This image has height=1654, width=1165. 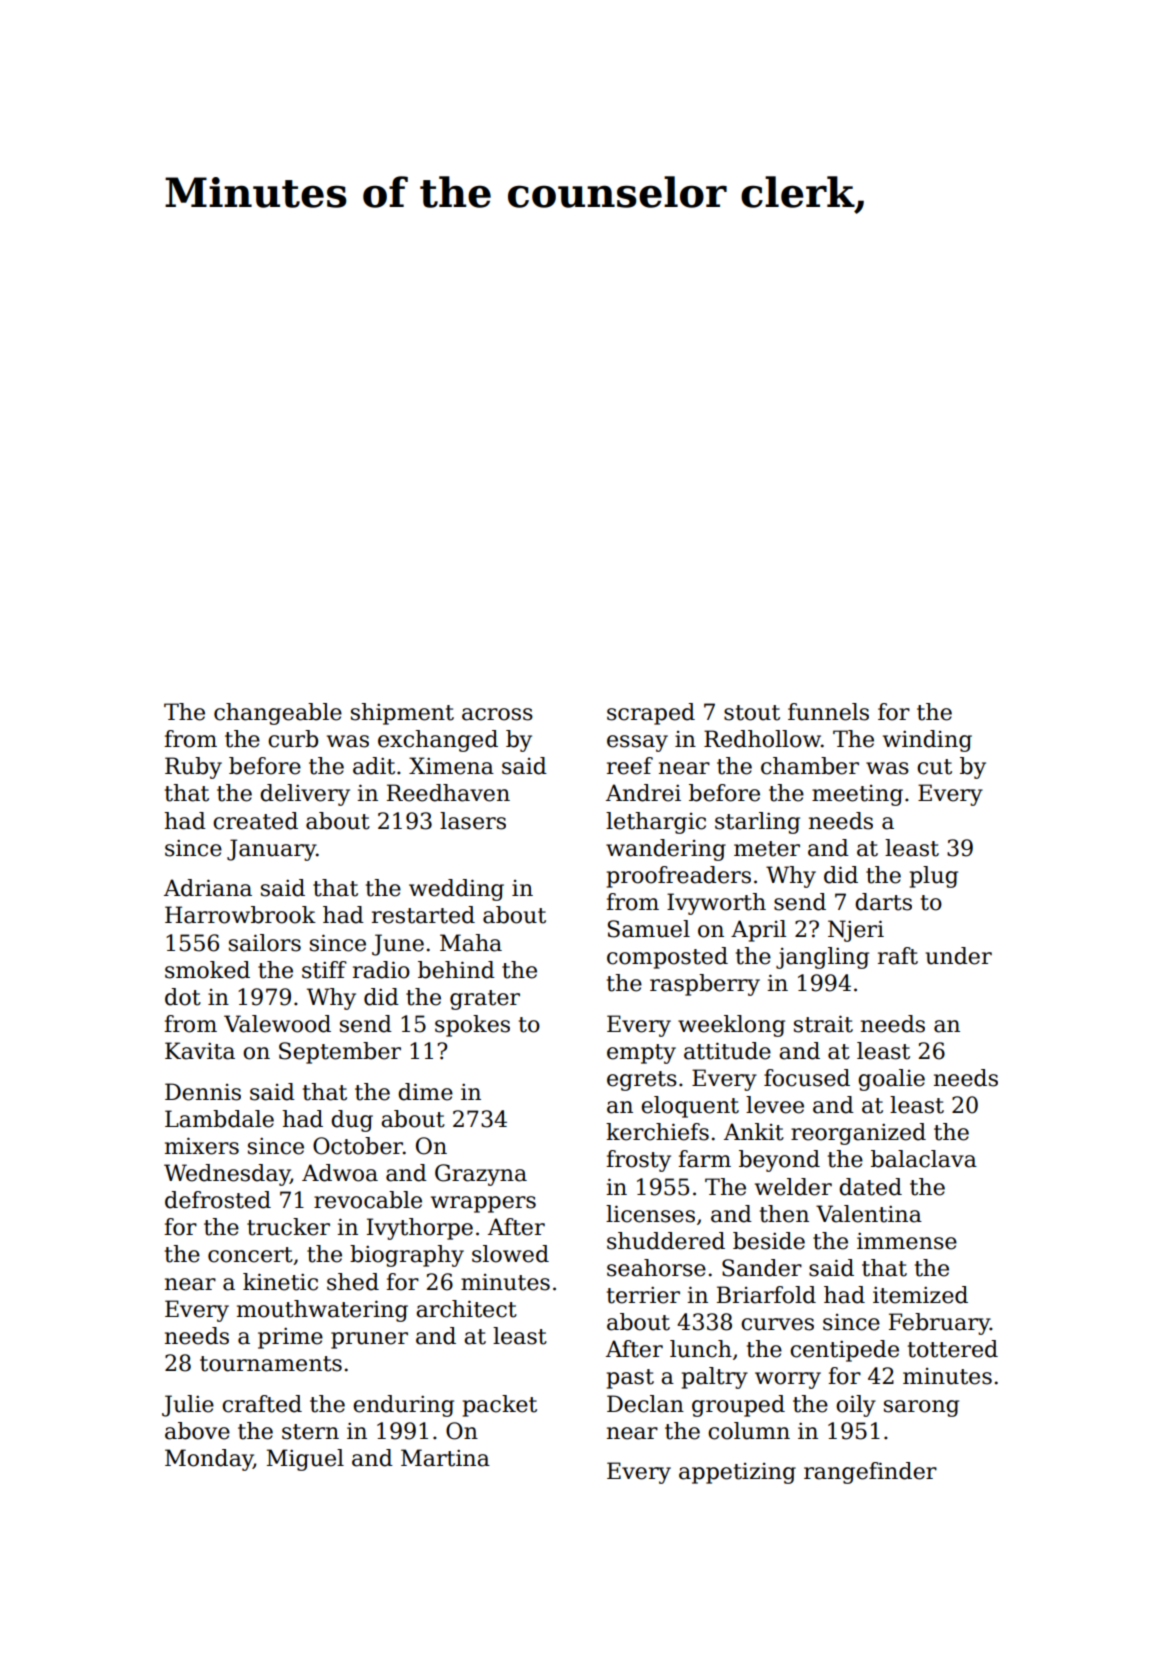 I want to click on changeable, so click(x=278, y=714).
